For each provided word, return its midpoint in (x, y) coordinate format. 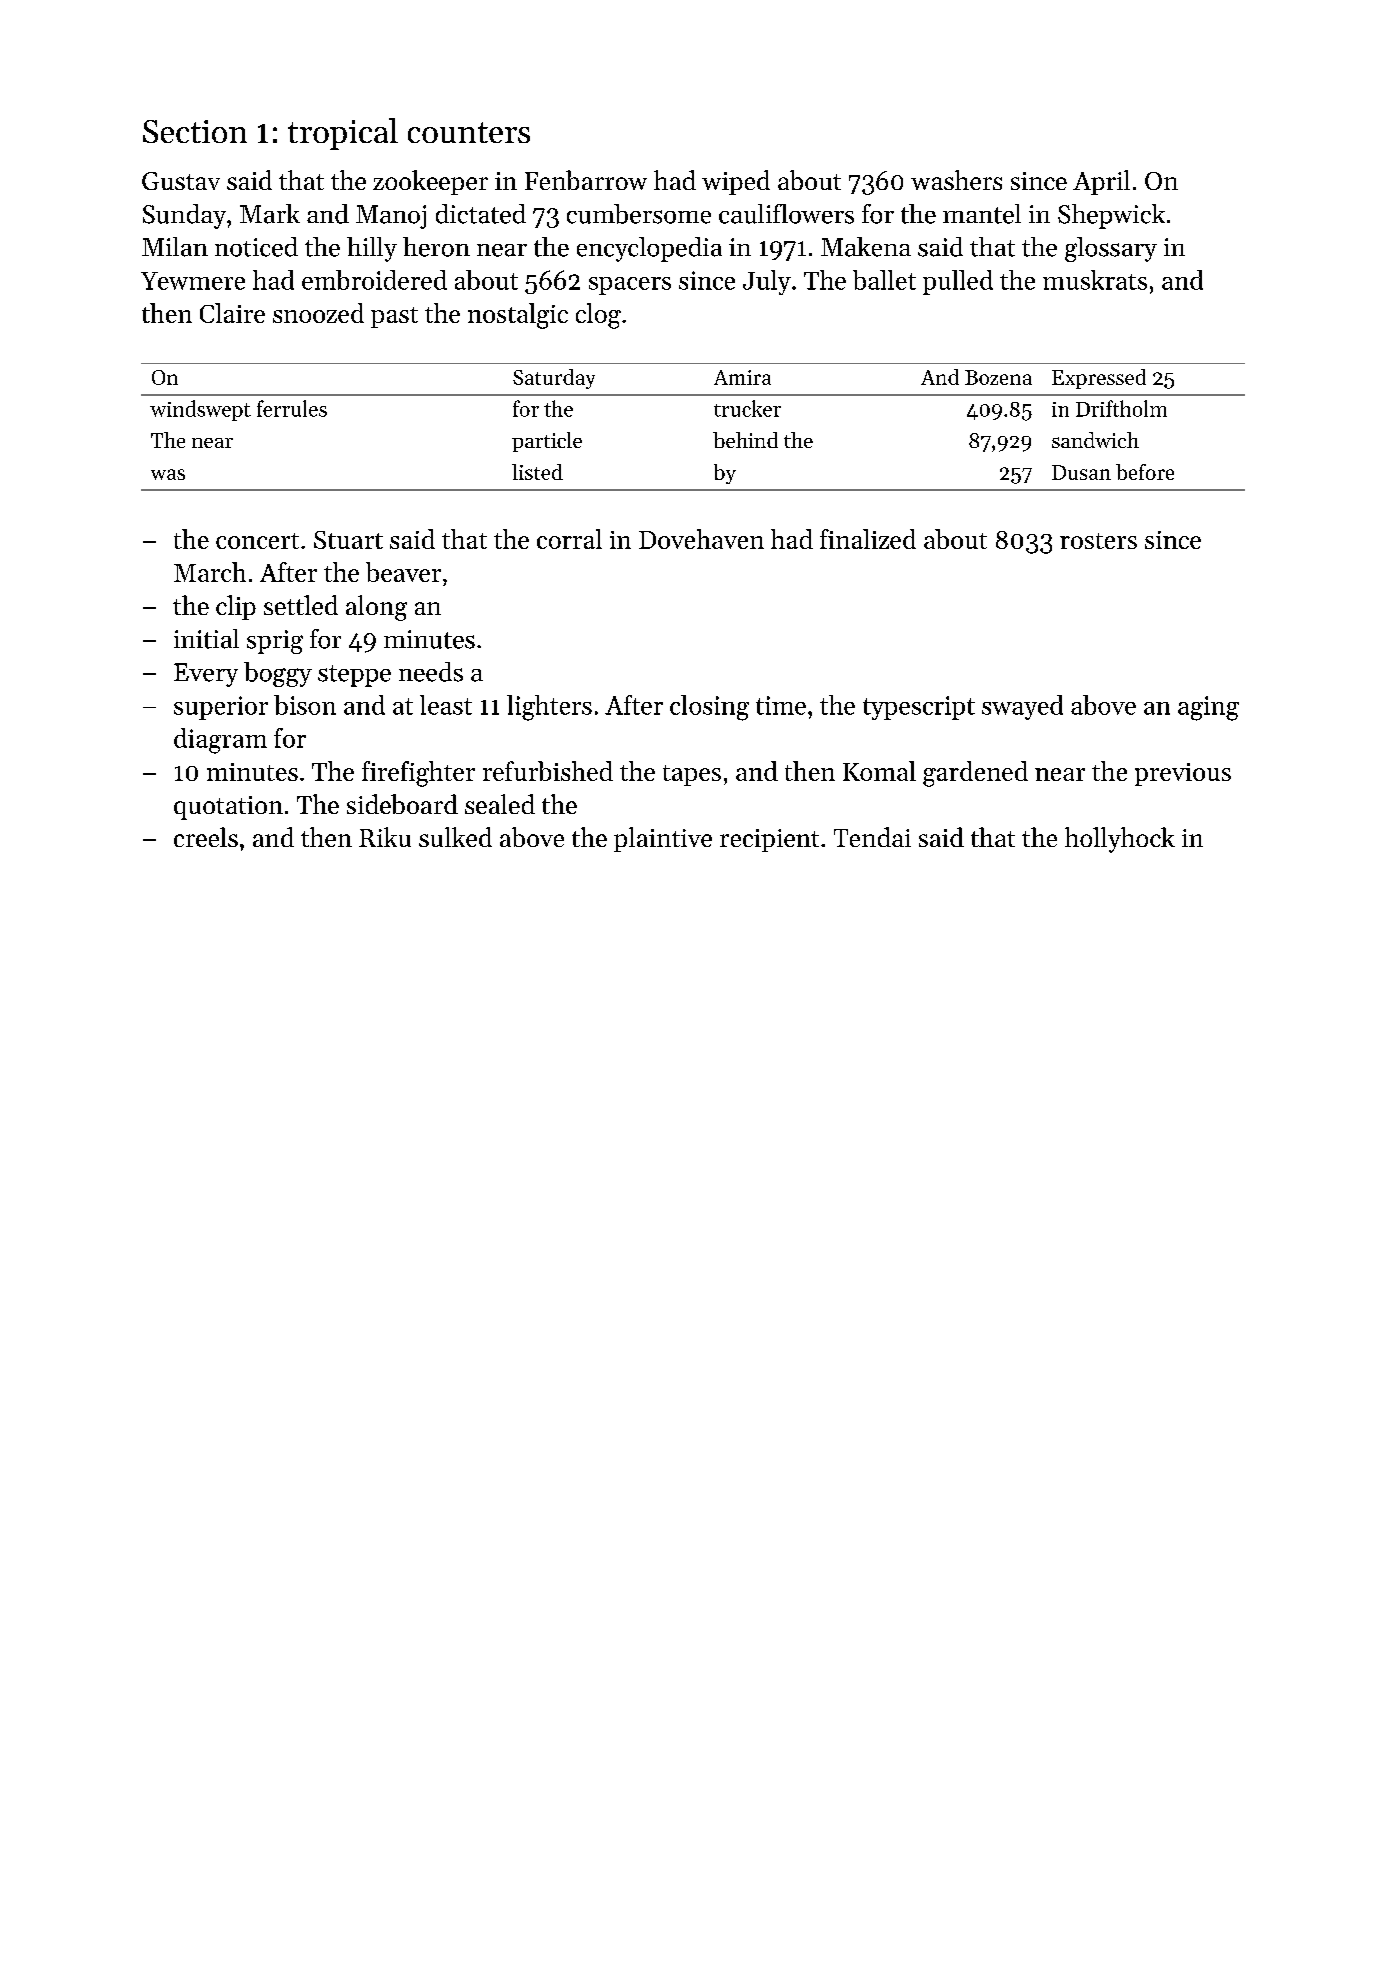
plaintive (663, 839)
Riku (385, 837)
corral (569, 539)
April (1101, 182)
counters (469, 132)
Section (195, 131)
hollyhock (1120, 840)
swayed (1022, 707)
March (210, 572)
